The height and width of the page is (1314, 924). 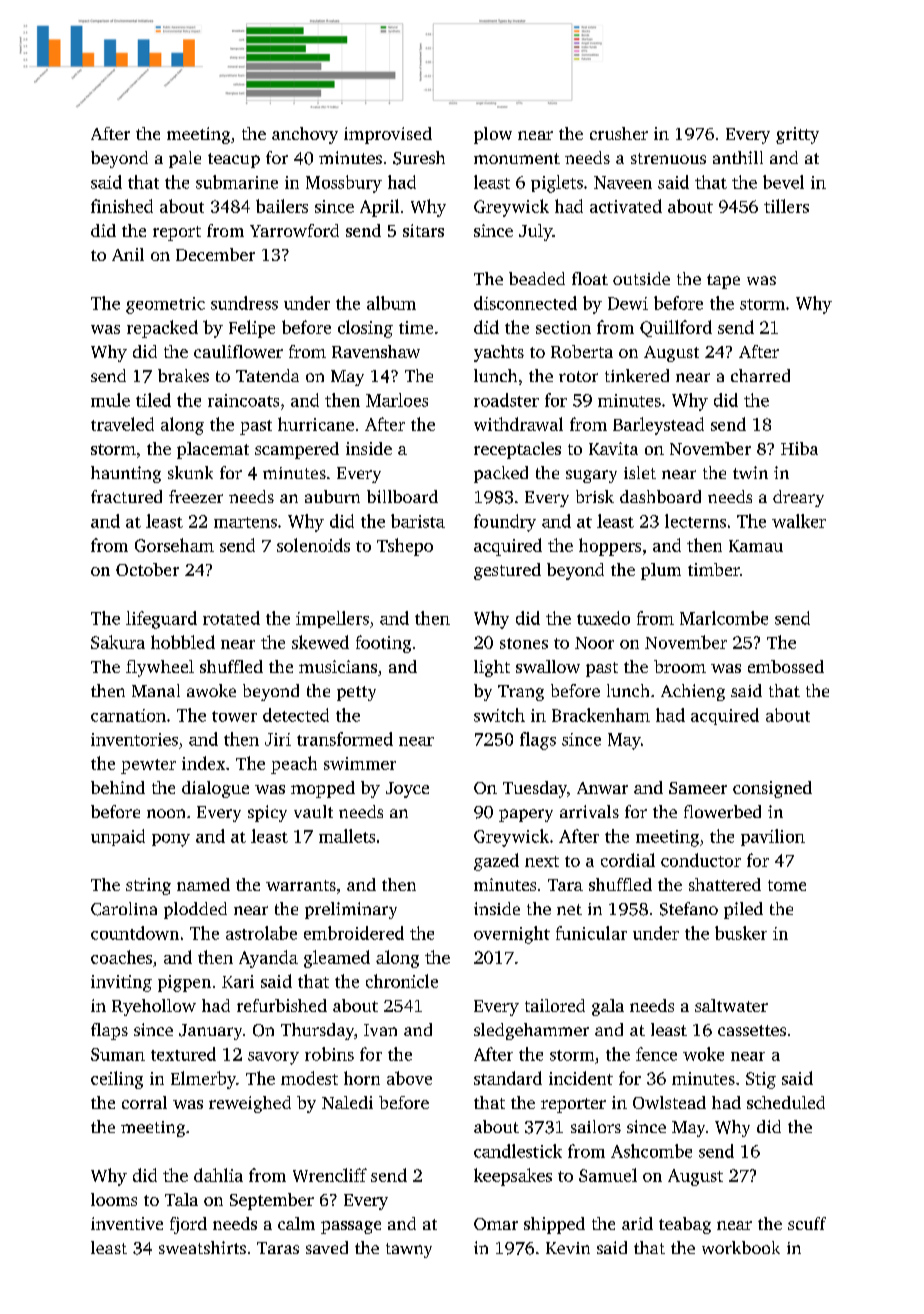 What do you see at coordinates (185, 159) in the page?
I see `pale` at bounding box center [185, 159].
